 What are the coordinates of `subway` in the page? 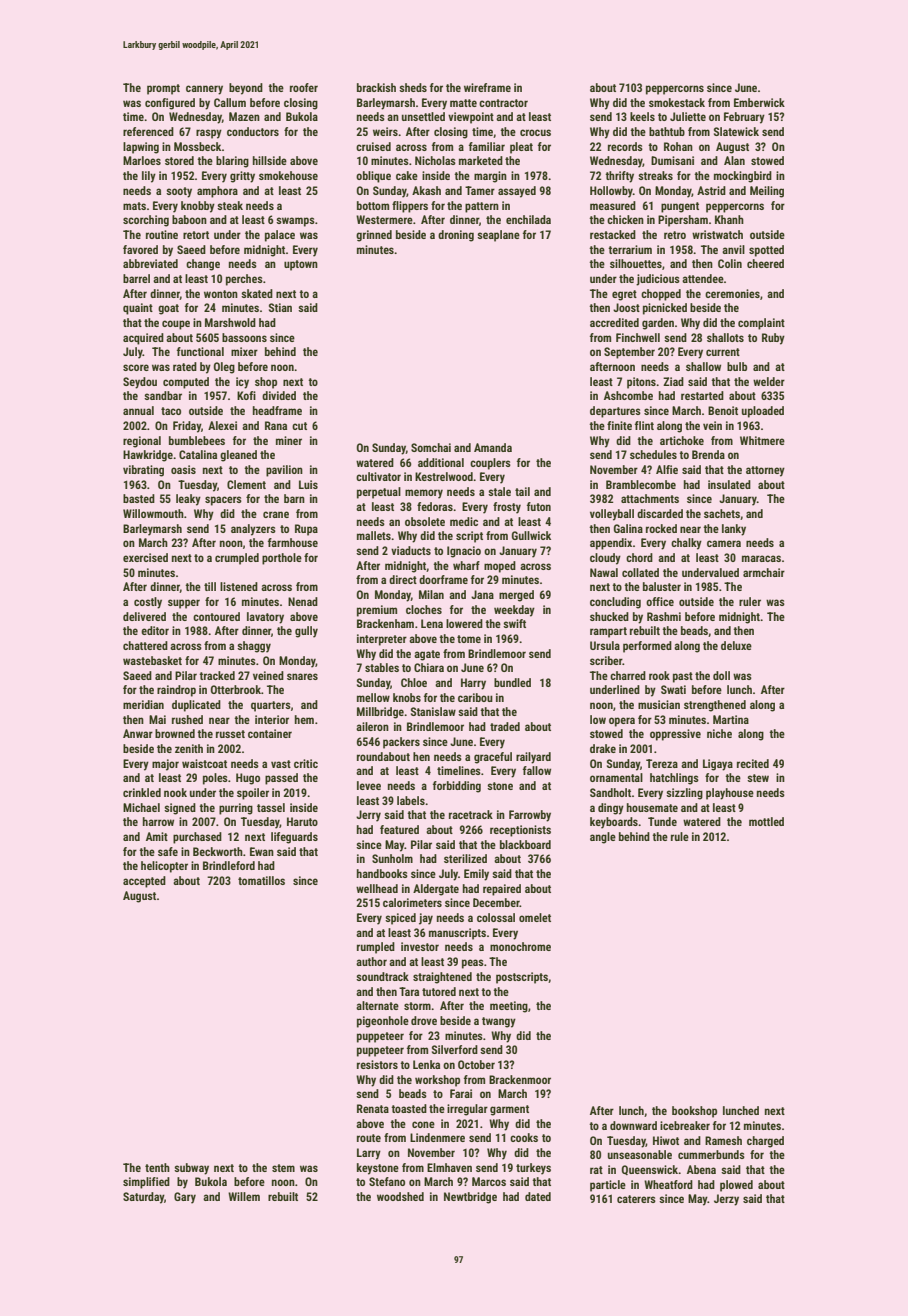 It's located at (191, 1169).
